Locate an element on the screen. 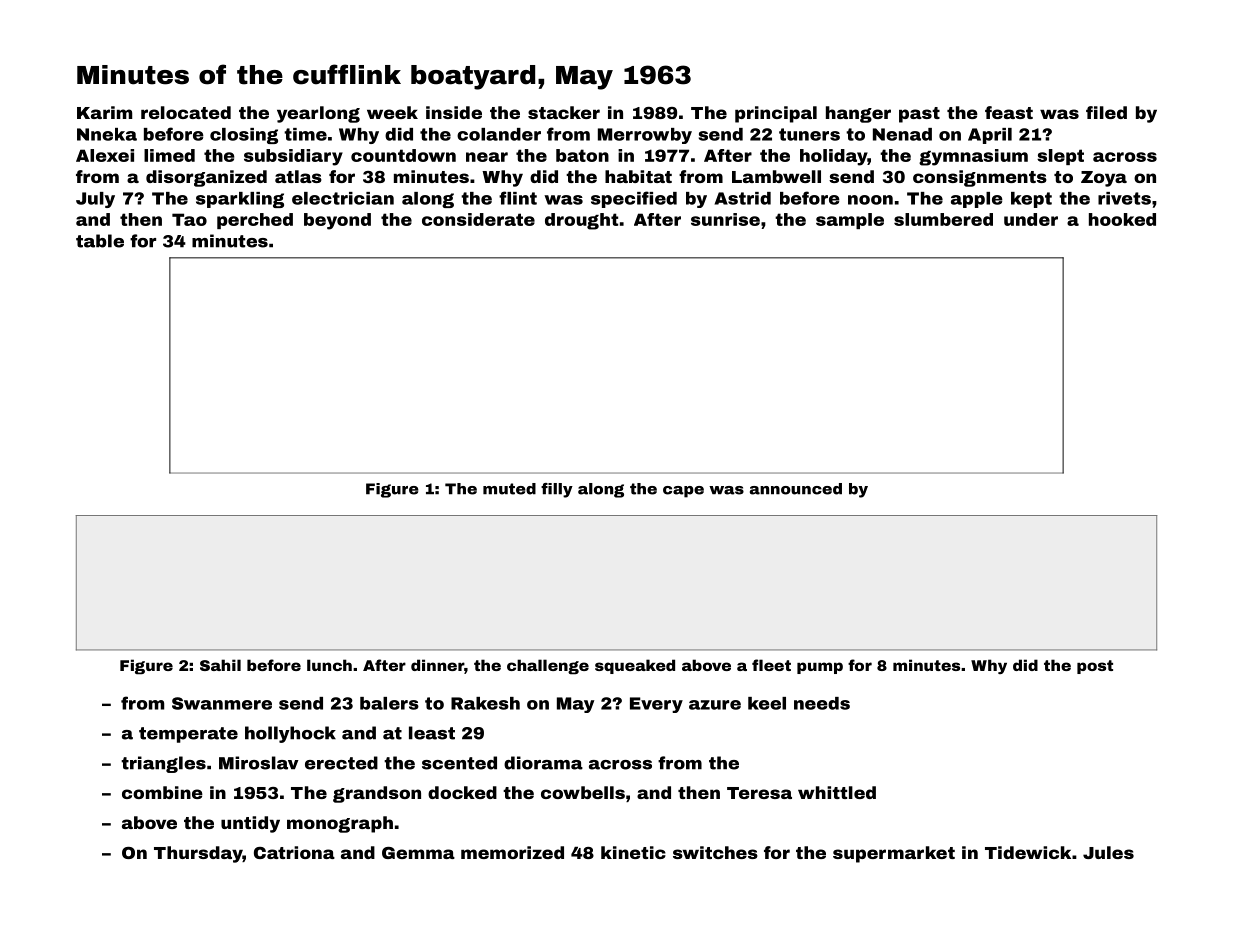 The height and width of the screenshot is (952, 1233). Sahil is located at coordinates (220, 665).
